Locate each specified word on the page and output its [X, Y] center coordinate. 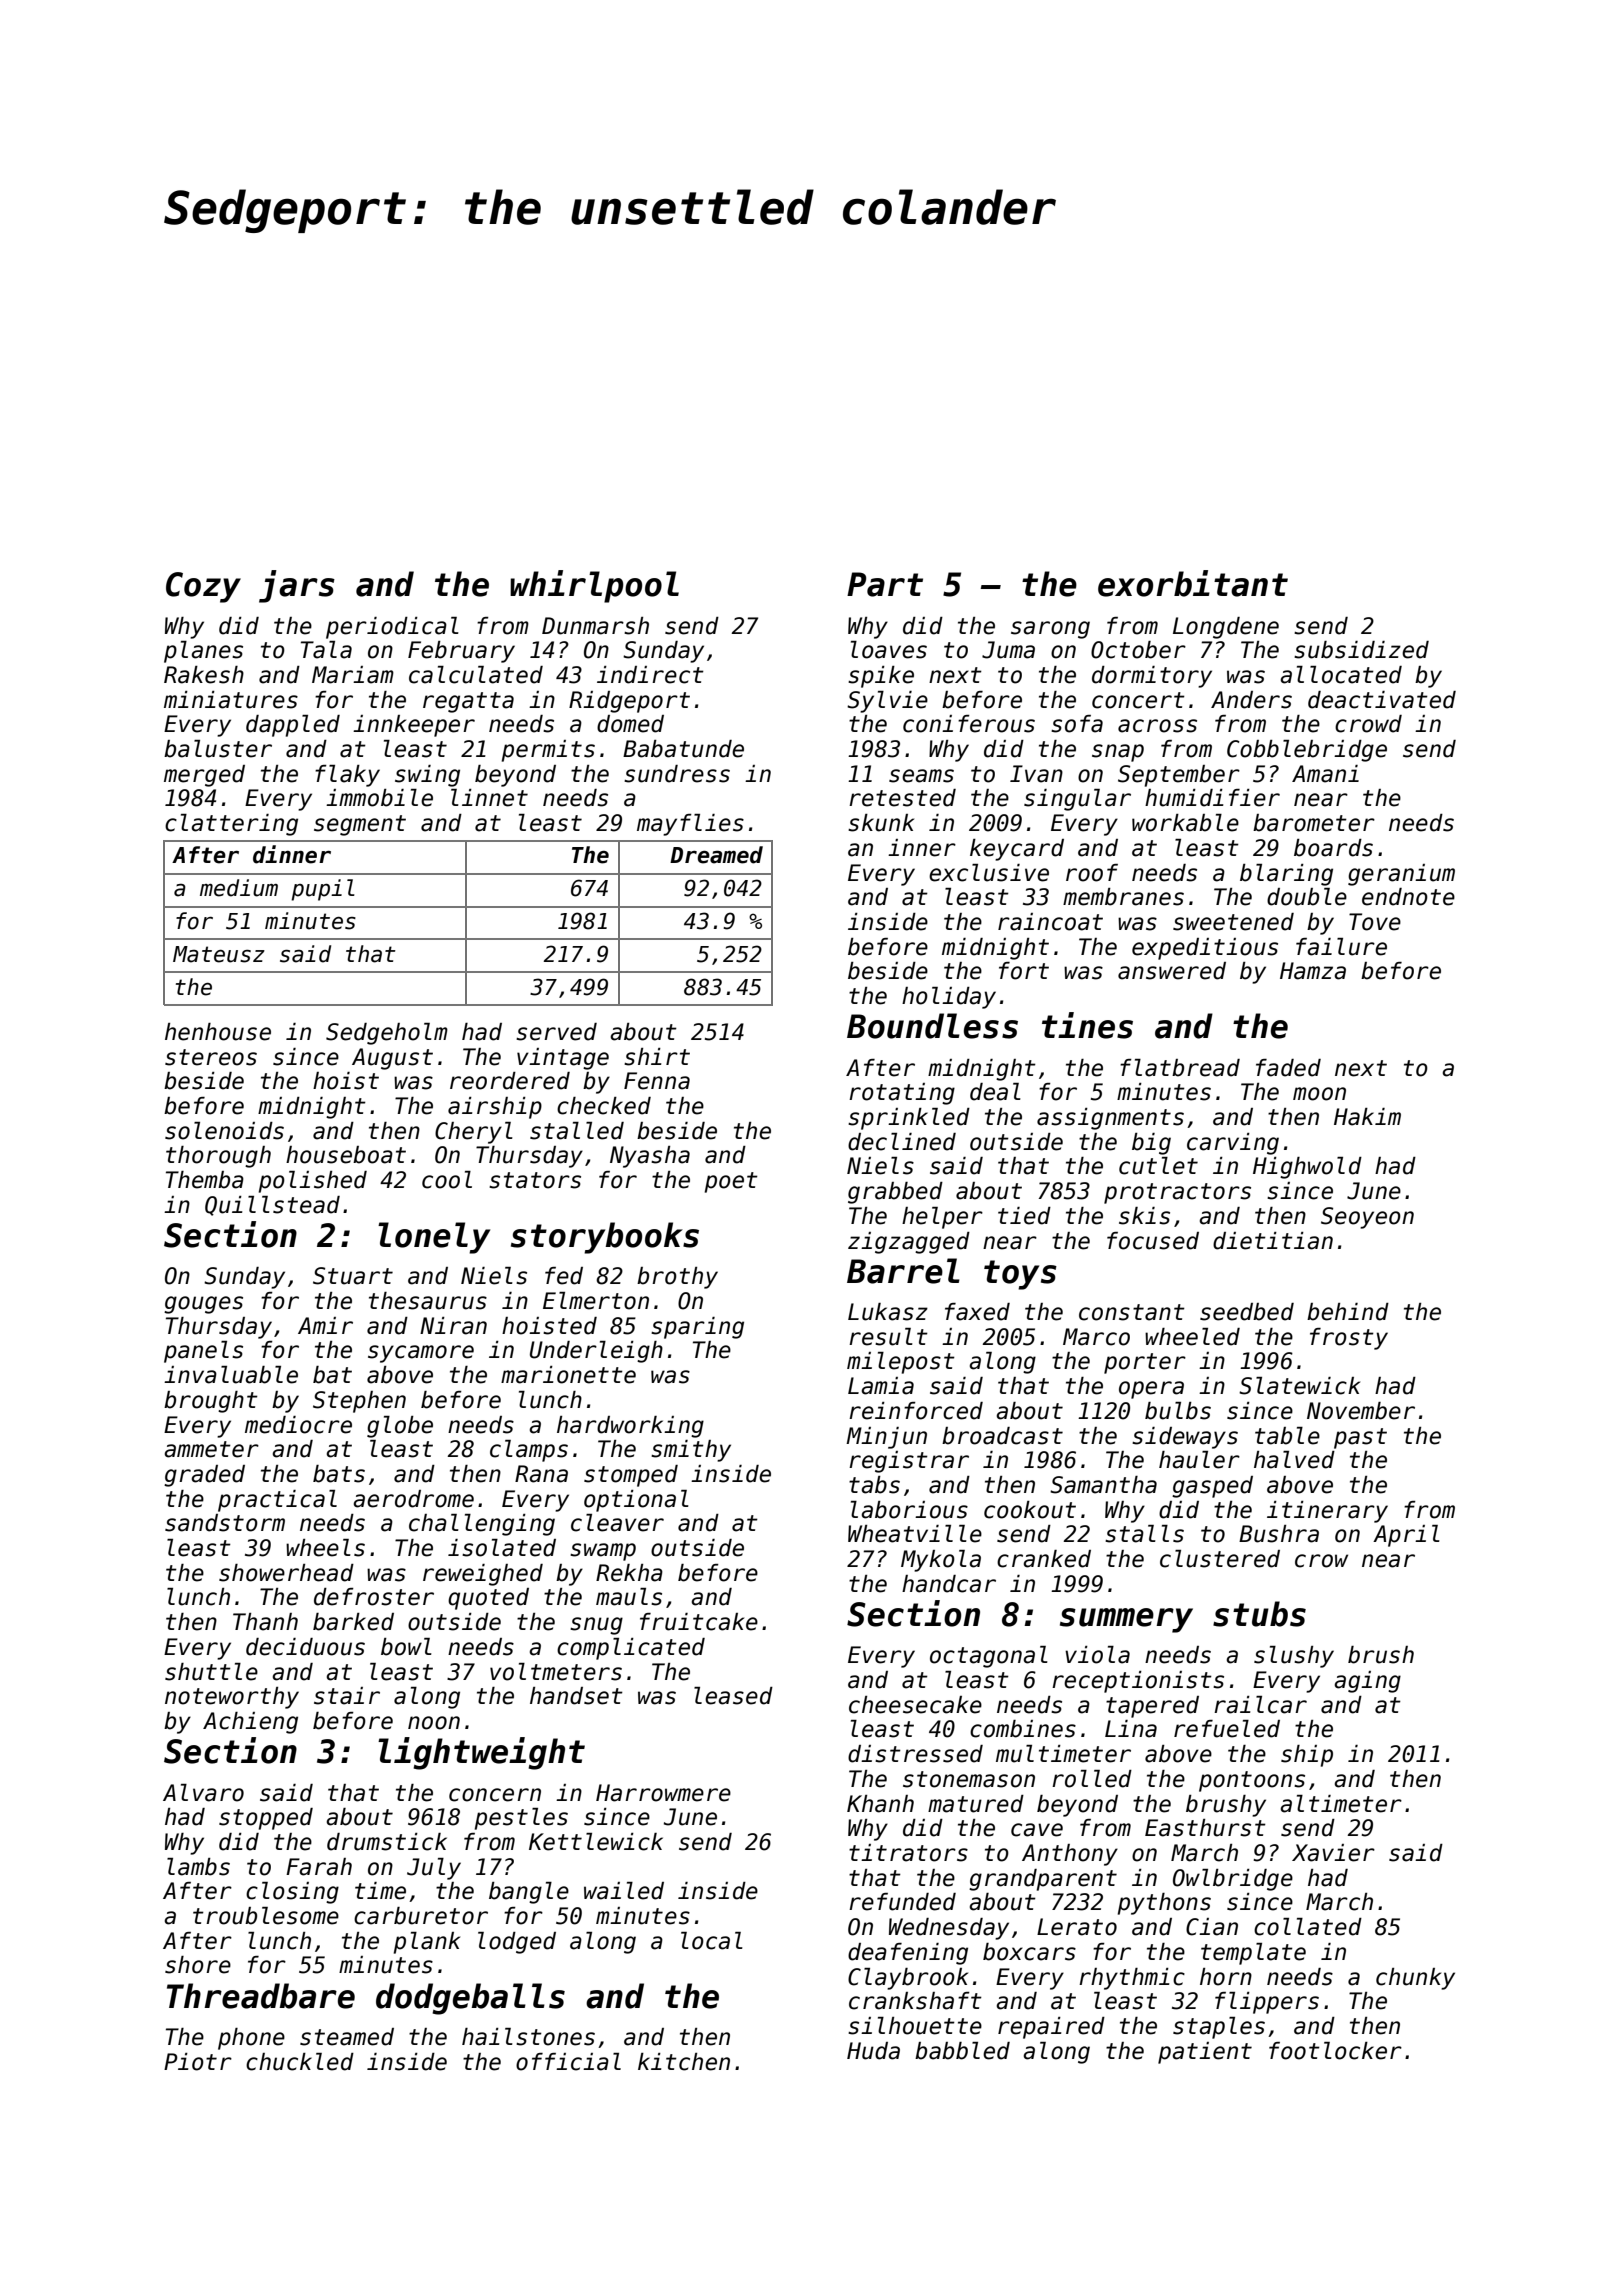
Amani [1325, 774]
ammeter [211, 1449]
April [1406, 1536]
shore [198, 1965]
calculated [476, 675]
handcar [949, 1584]
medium [239, 888]
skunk [881, 823]
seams [921, 776]
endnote [1408, 897]
